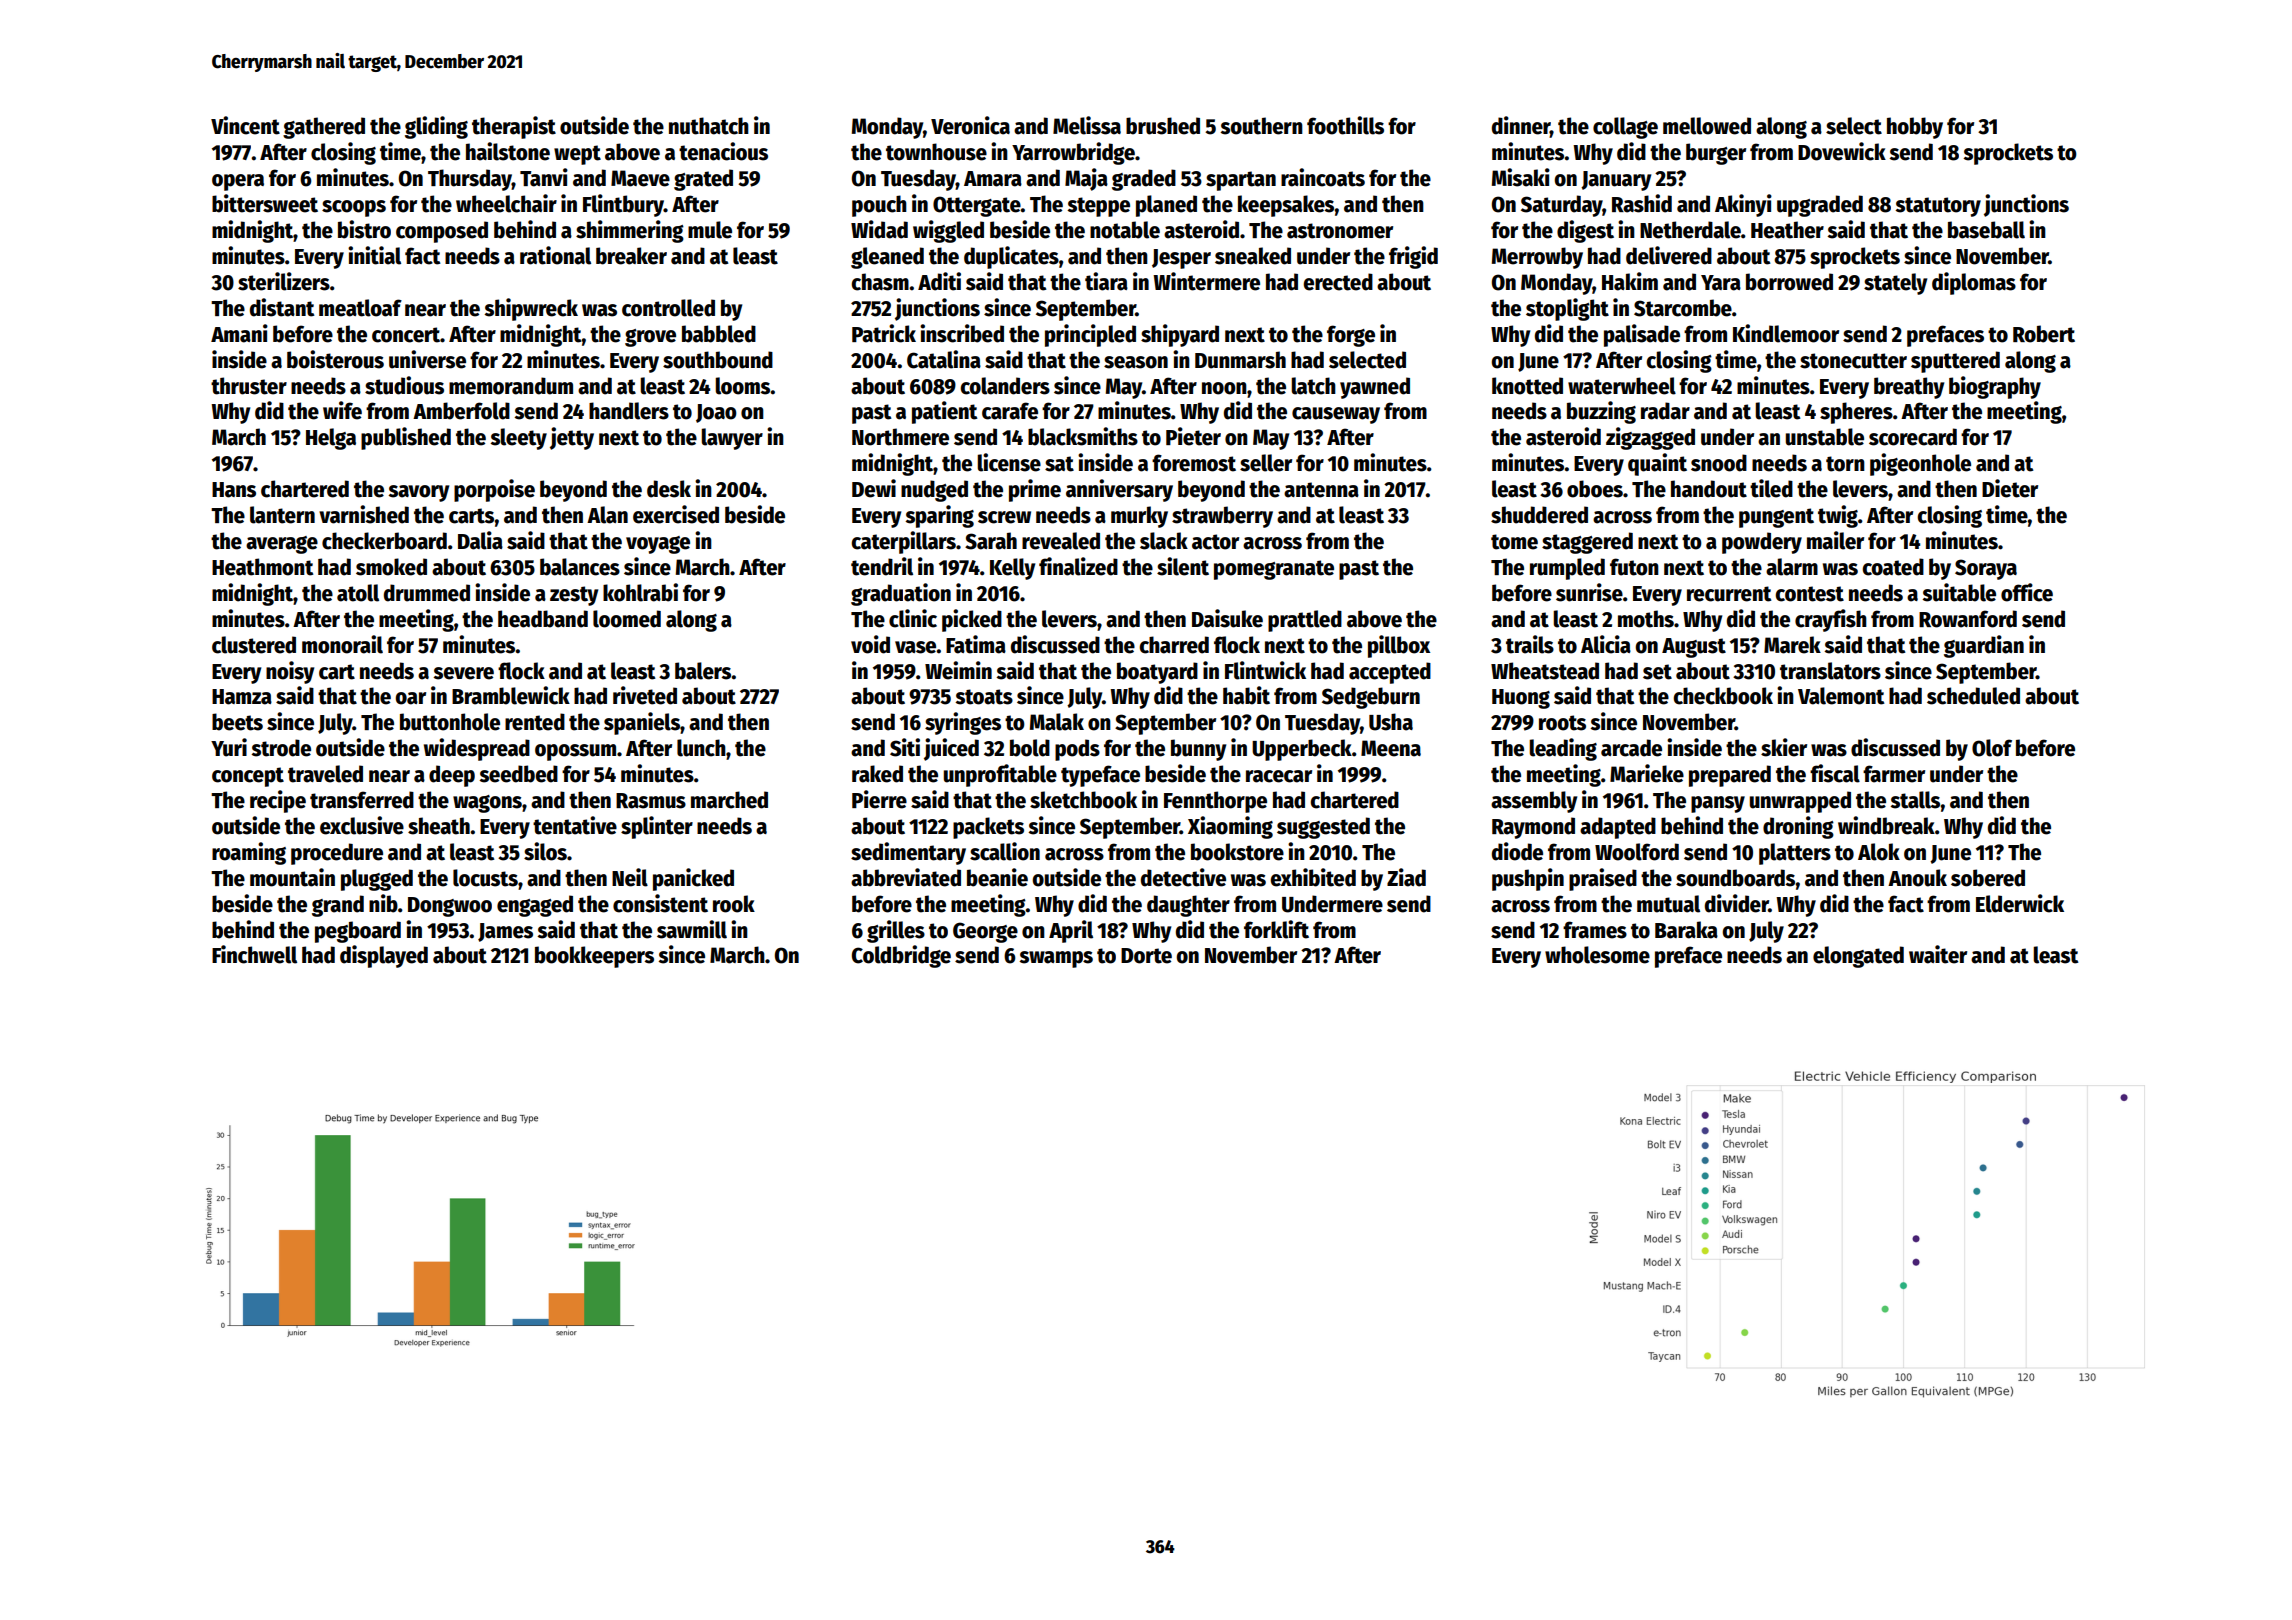 The height and width of the screenshot is (1620, 2292). Describe the element at coordinates (1938, 954) in the screenshot. I see `waiter` at that location.
